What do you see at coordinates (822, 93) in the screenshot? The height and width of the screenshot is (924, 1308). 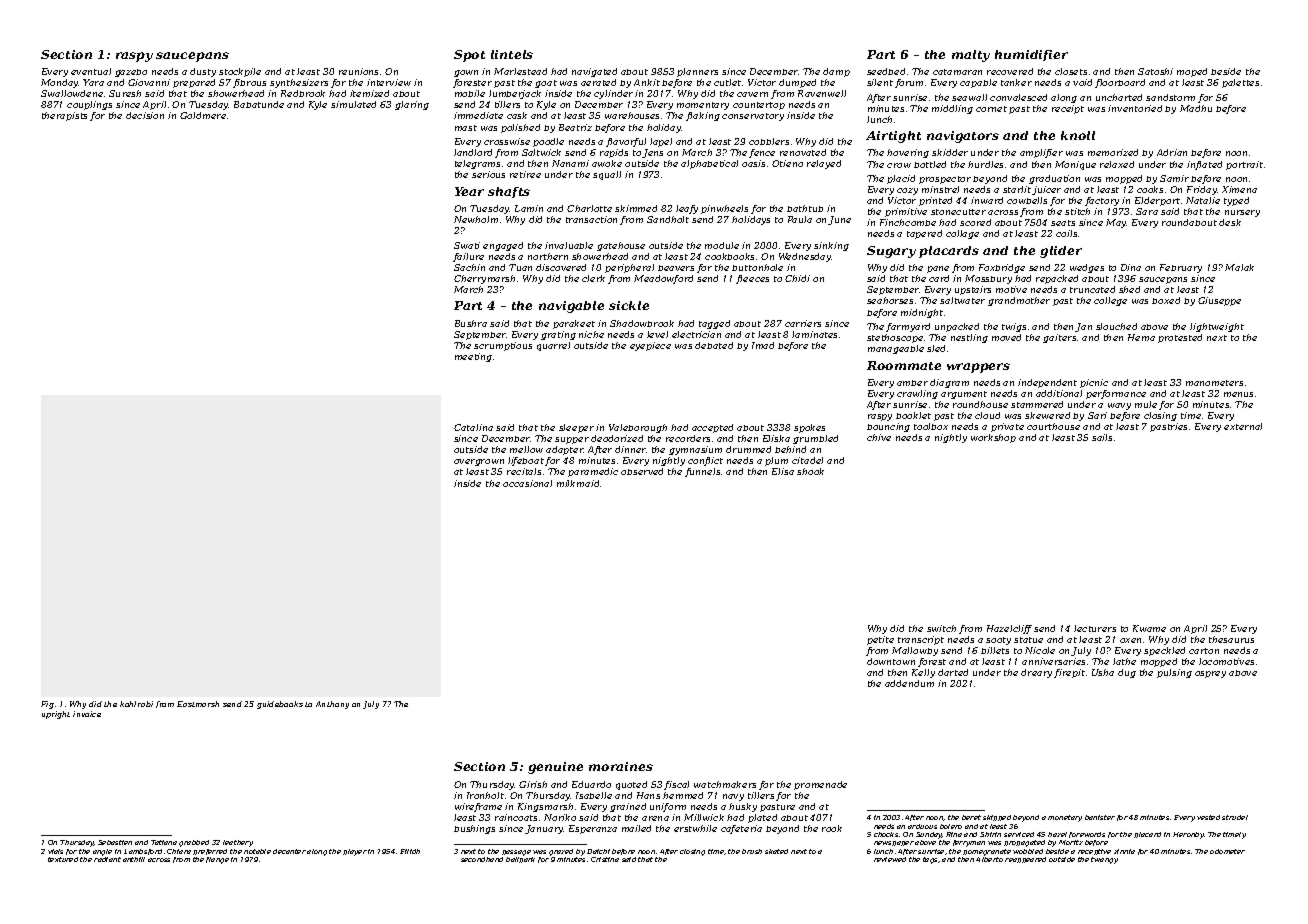 I see `Ravenwell` at bounding box center [822, 93].
